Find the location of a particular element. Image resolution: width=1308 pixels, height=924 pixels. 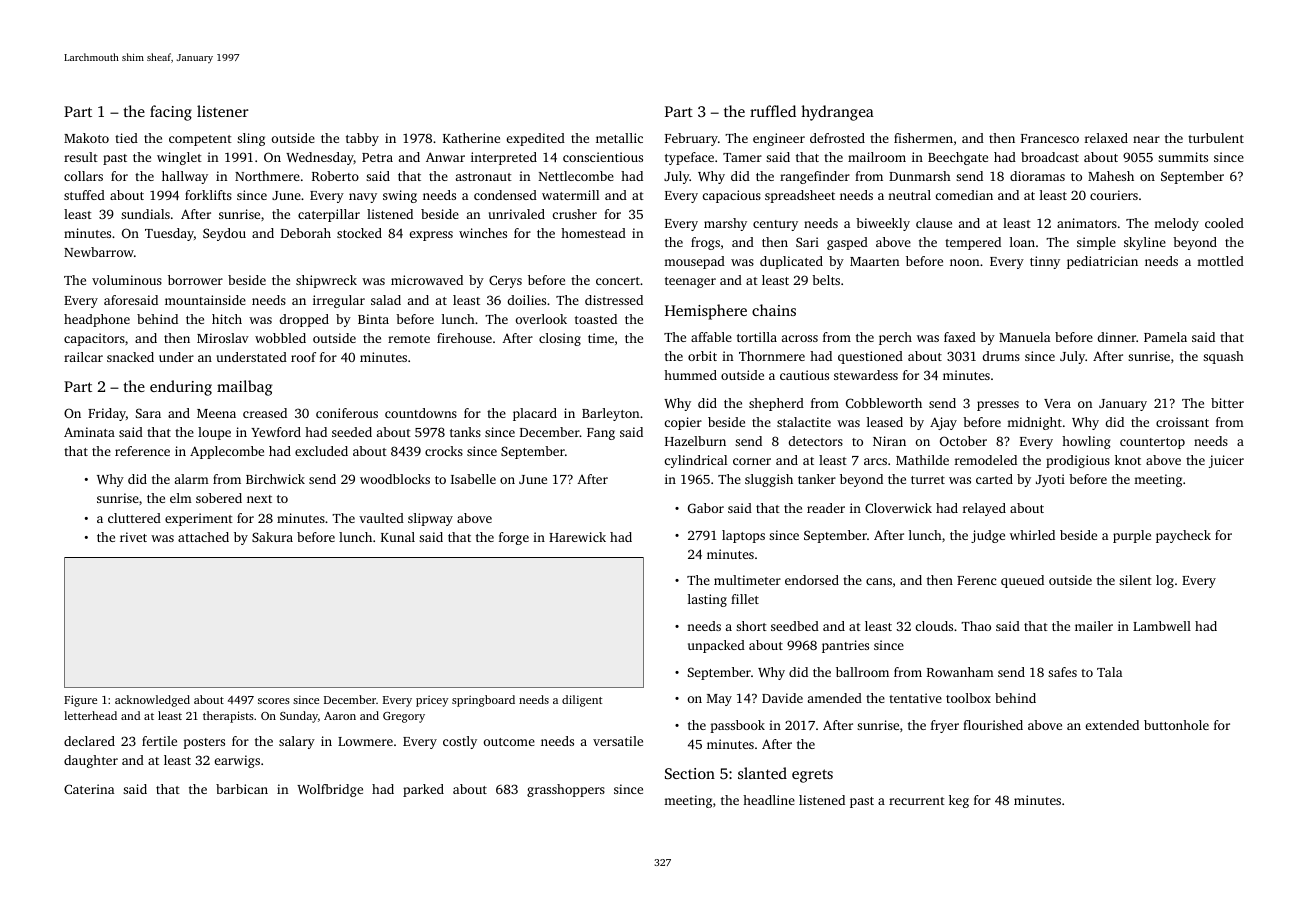

prodigious is located at coordinates (1078, 461).
